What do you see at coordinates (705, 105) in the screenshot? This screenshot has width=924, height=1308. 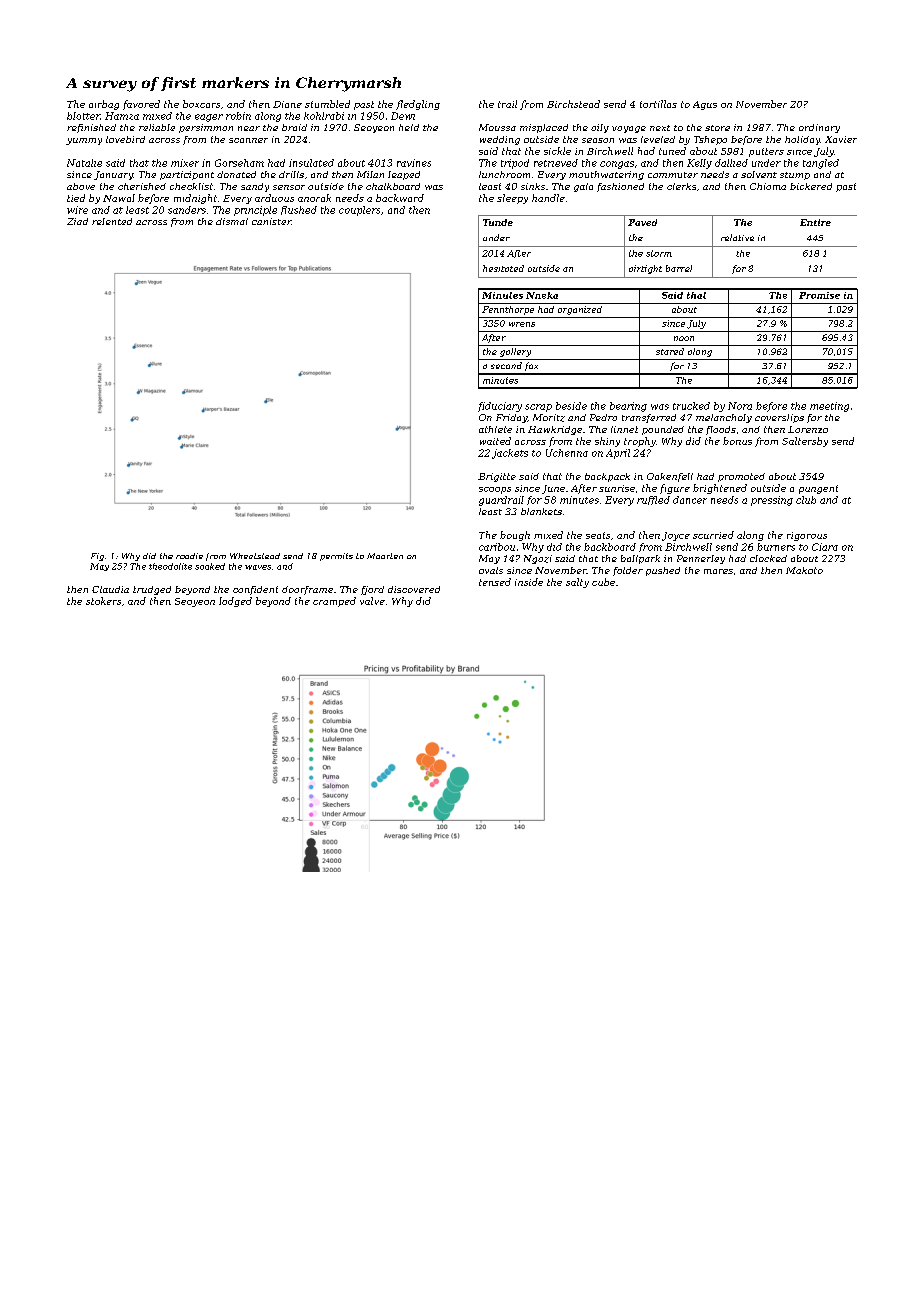 I see `Agus` at bounding box center [705, 105].
